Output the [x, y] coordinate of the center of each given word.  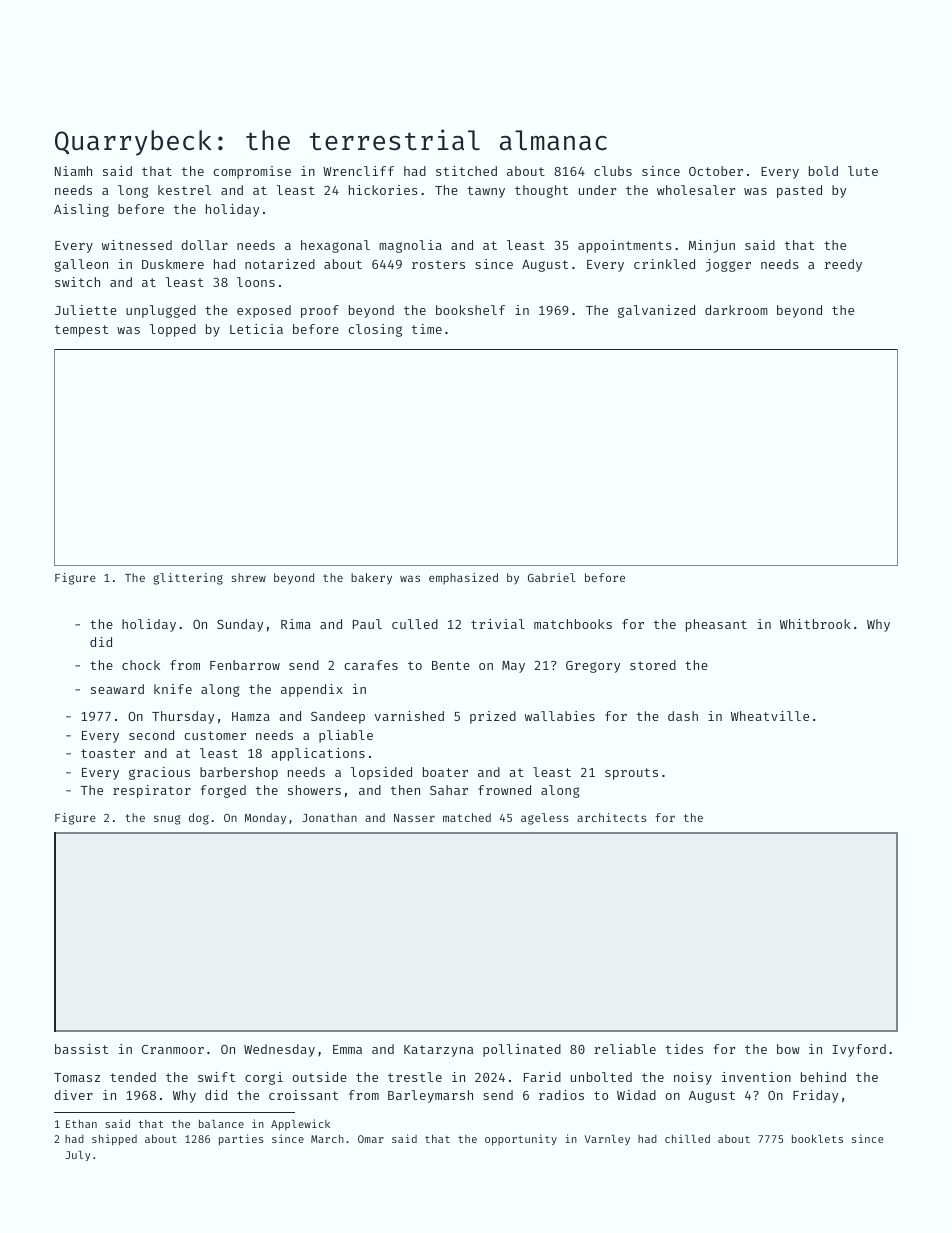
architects [611, 817]
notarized [280, 264]
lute [863, 171]
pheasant [716, 625]
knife [173, 689]
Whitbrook [815, 624]
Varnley [607, 1140]
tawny [486, 192]
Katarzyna [438, 1051]
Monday [265, 819]
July [78, 1156]
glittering [188, 579]
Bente [451, 665]
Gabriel [551, 577]
